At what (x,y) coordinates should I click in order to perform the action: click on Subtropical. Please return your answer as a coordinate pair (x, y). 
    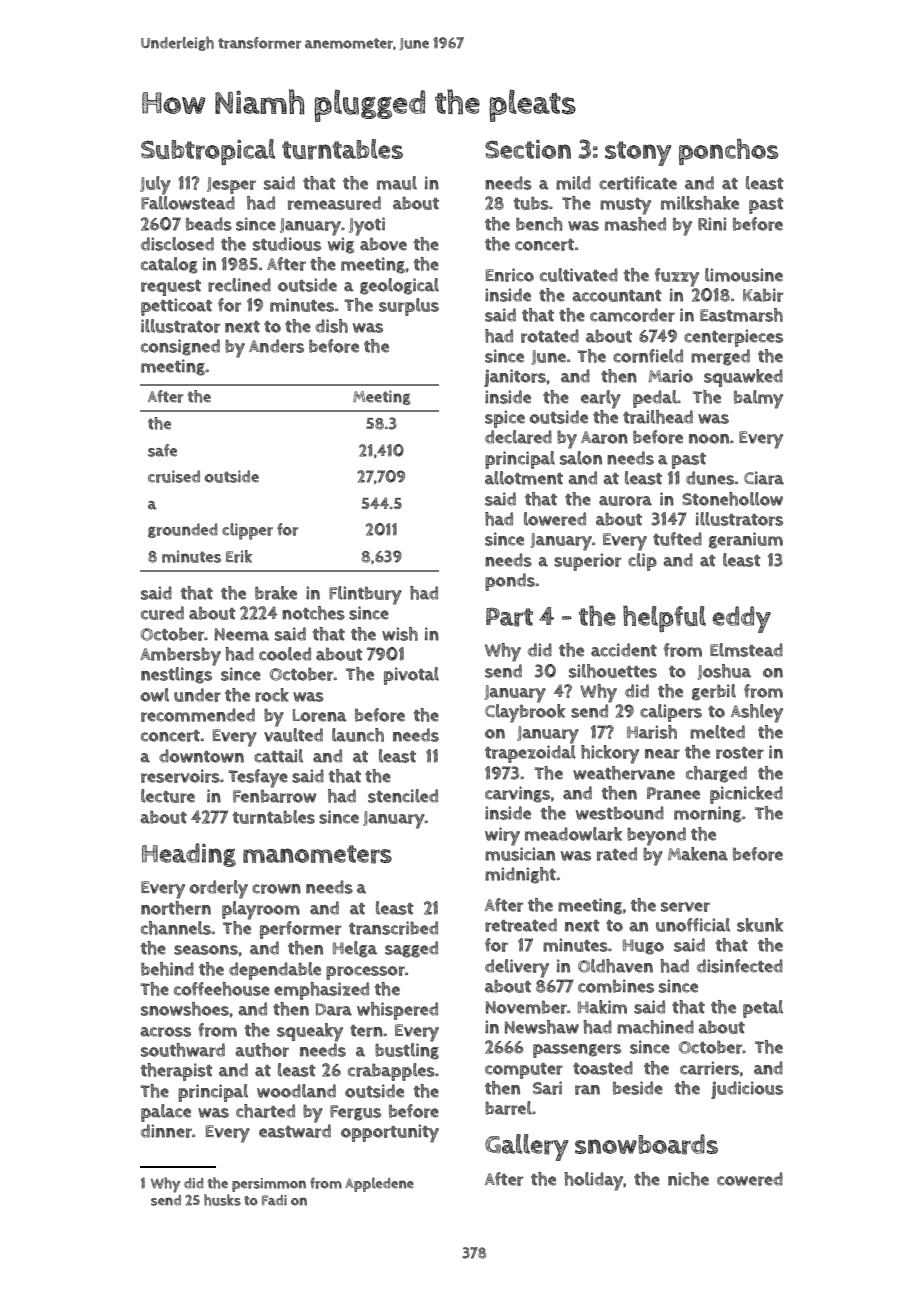
    Looking at the image, I should click on (208, 152).
